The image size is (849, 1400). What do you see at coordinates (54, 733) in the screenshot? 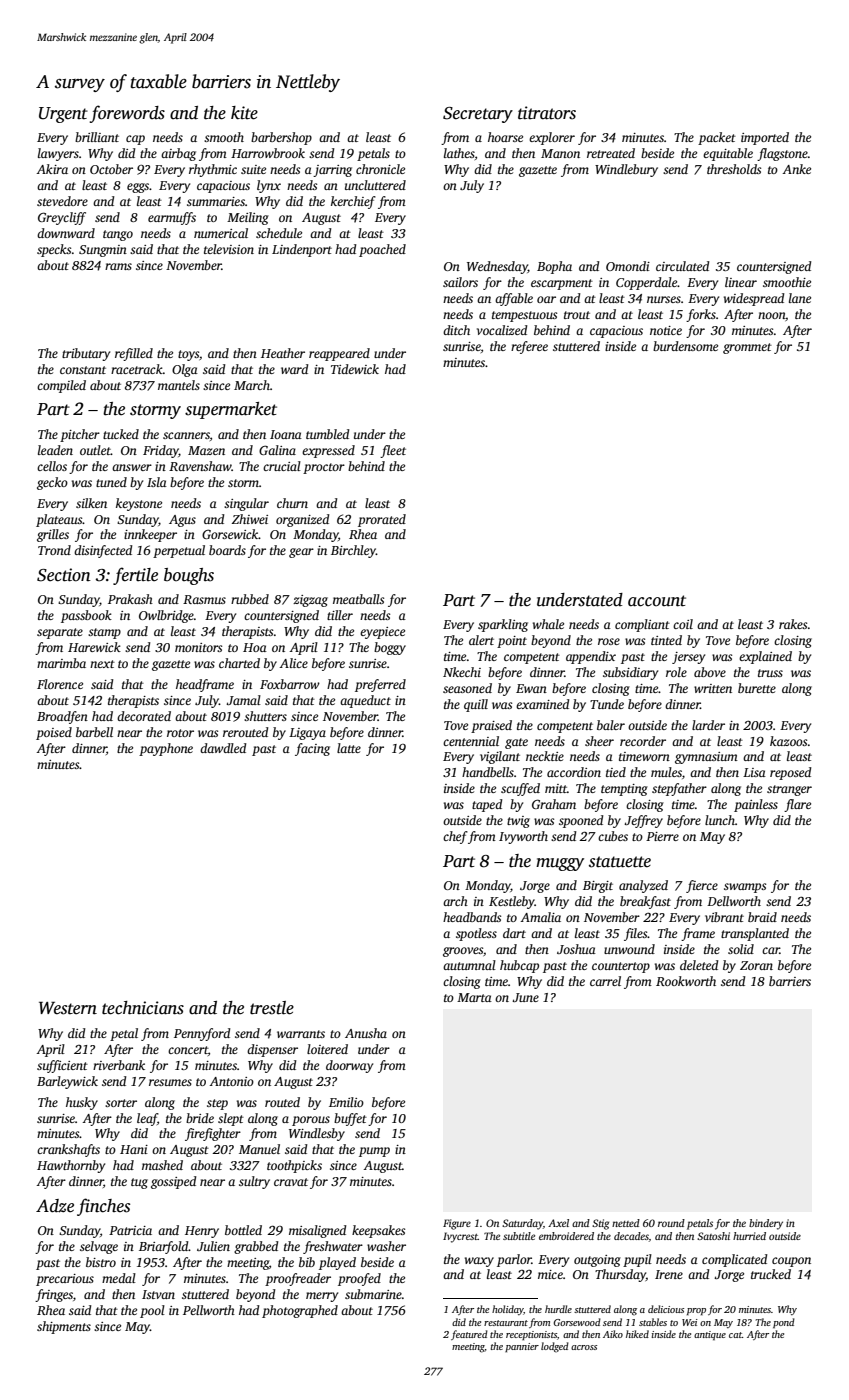
I see `poised` at bounding box center [54, 733].
